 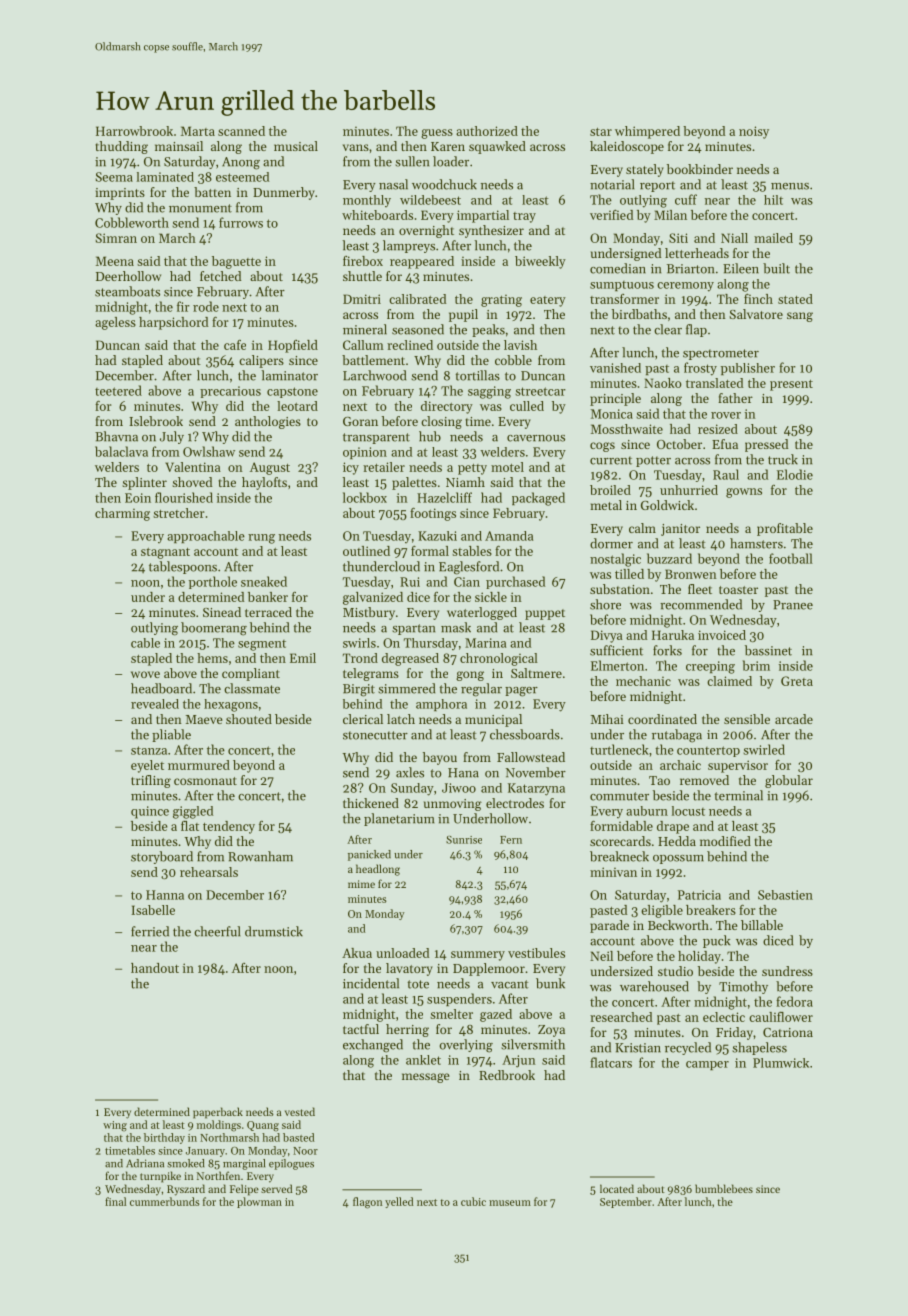 What do you see at coordinates (115, 1126) in the document?
I see `wing` at bounding box center [115, 1126].
